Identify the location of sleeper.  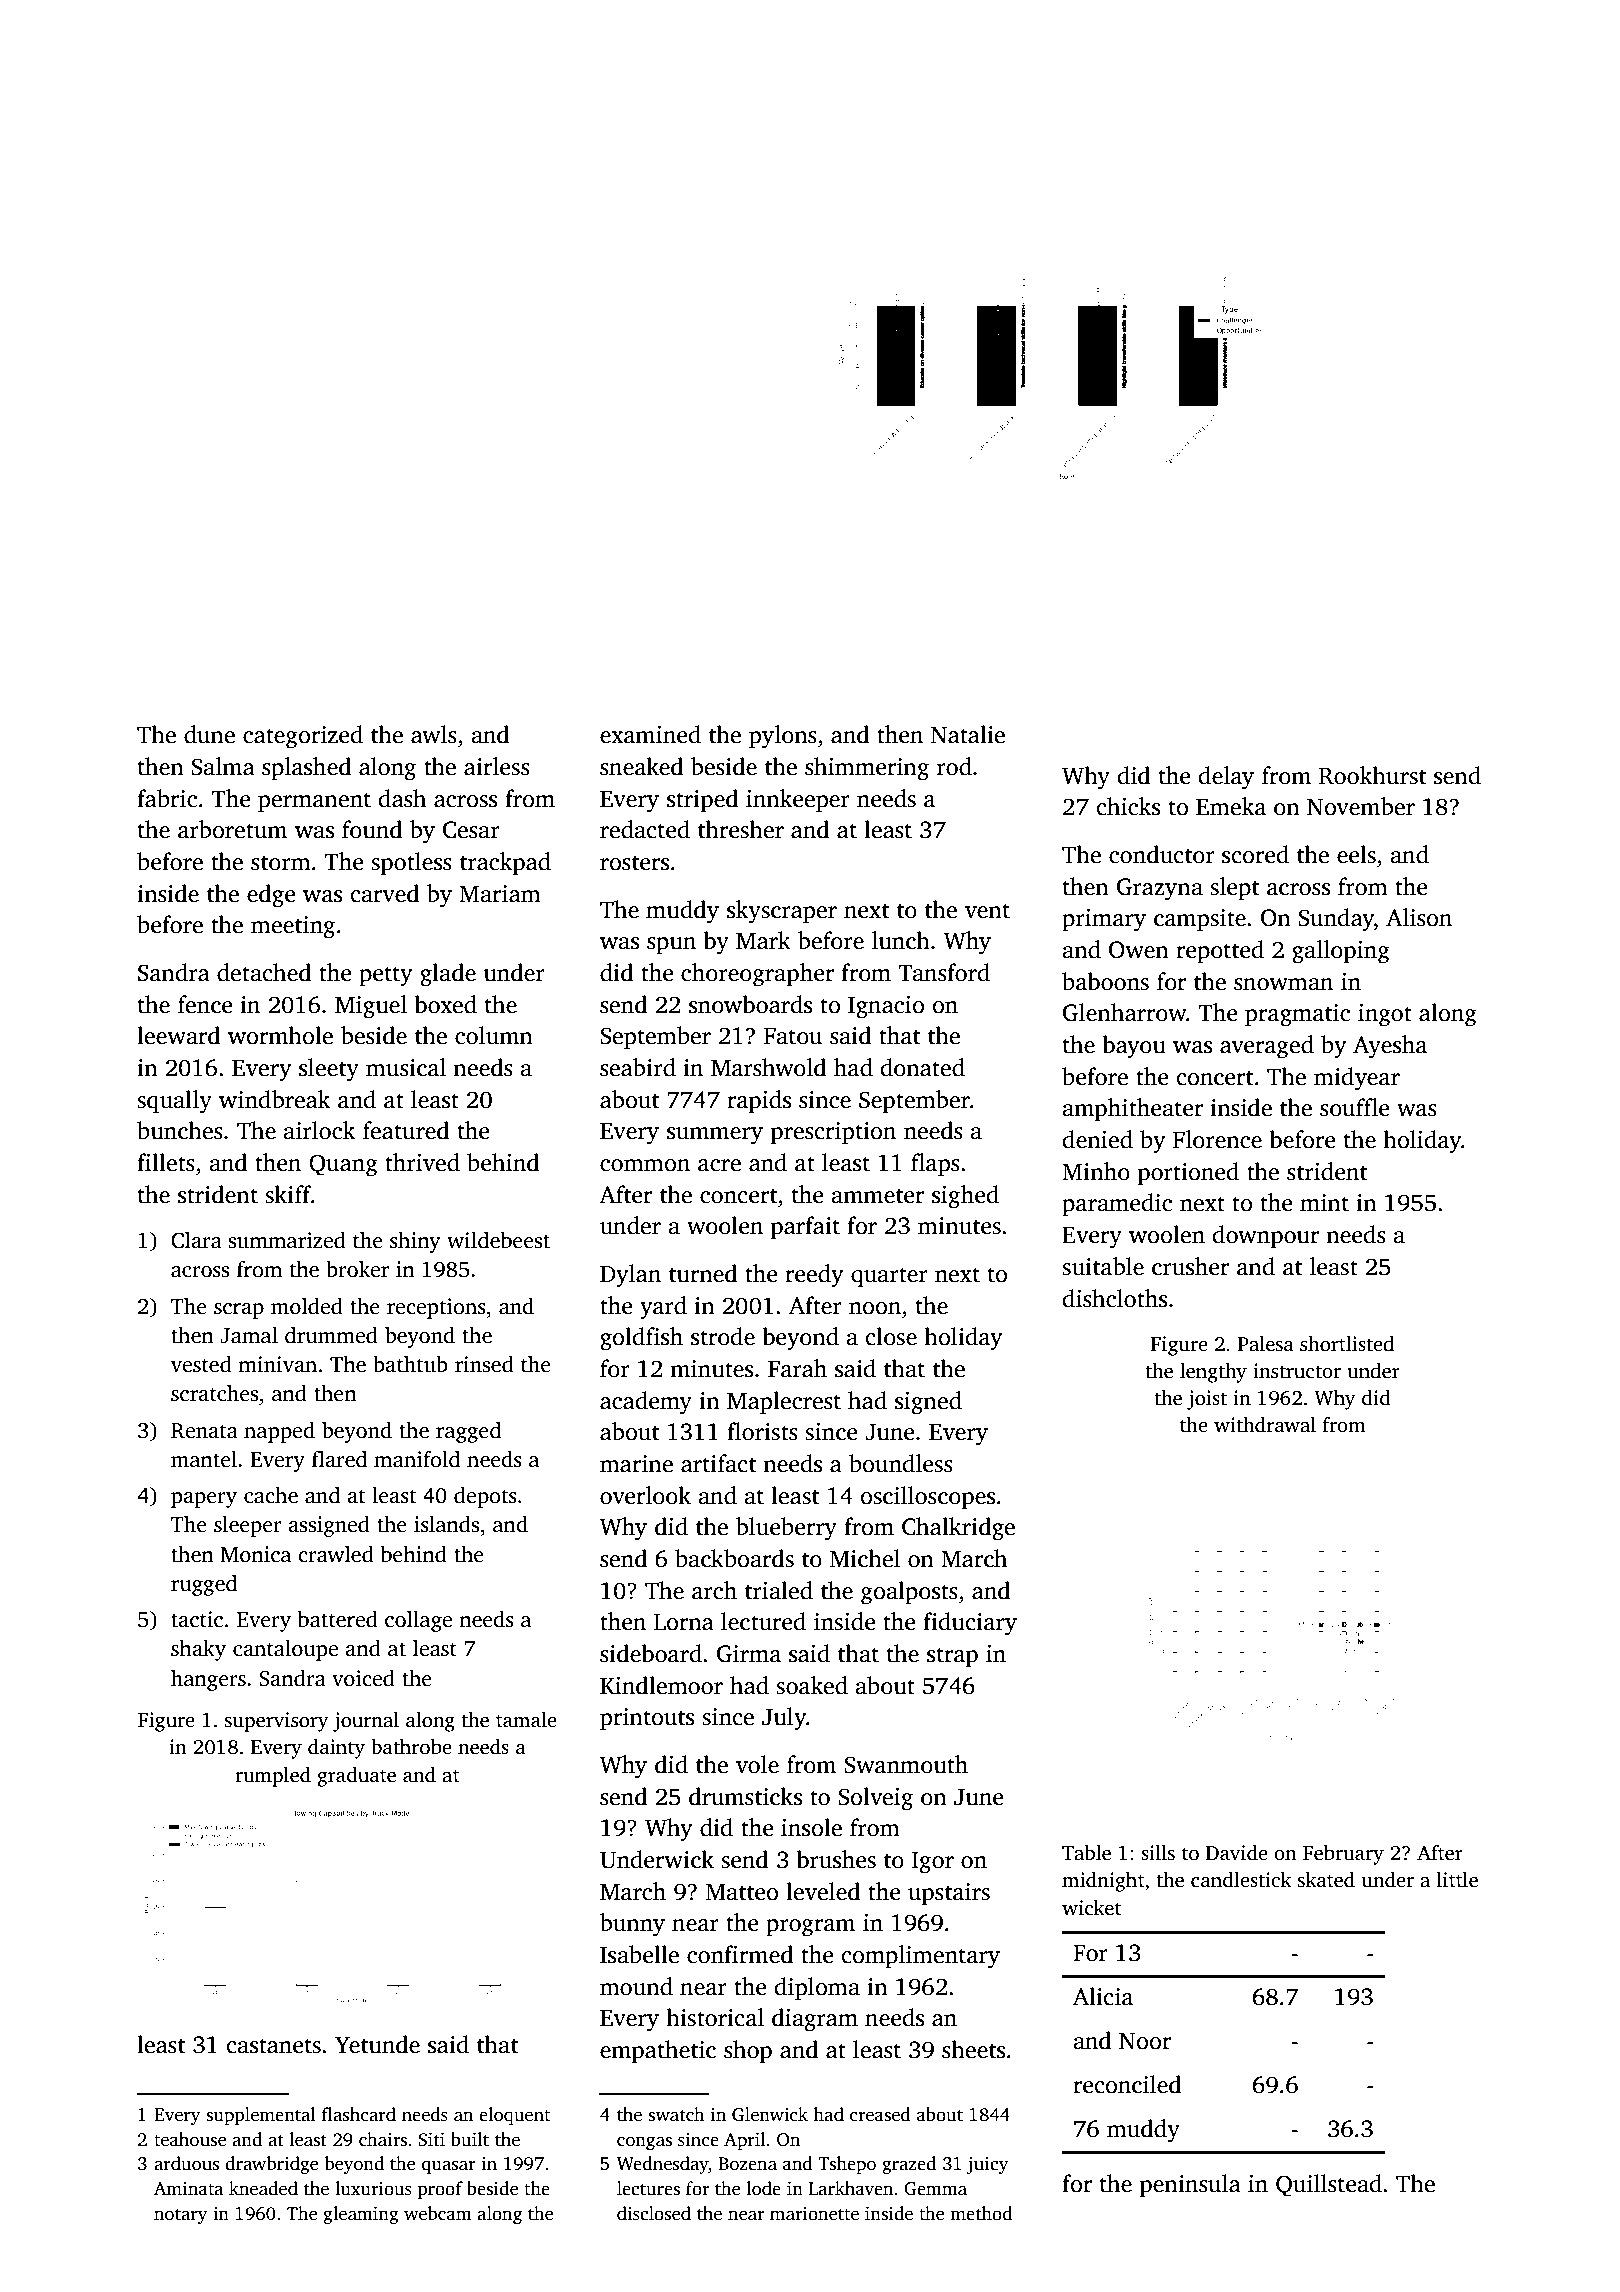
(248, 1526).
